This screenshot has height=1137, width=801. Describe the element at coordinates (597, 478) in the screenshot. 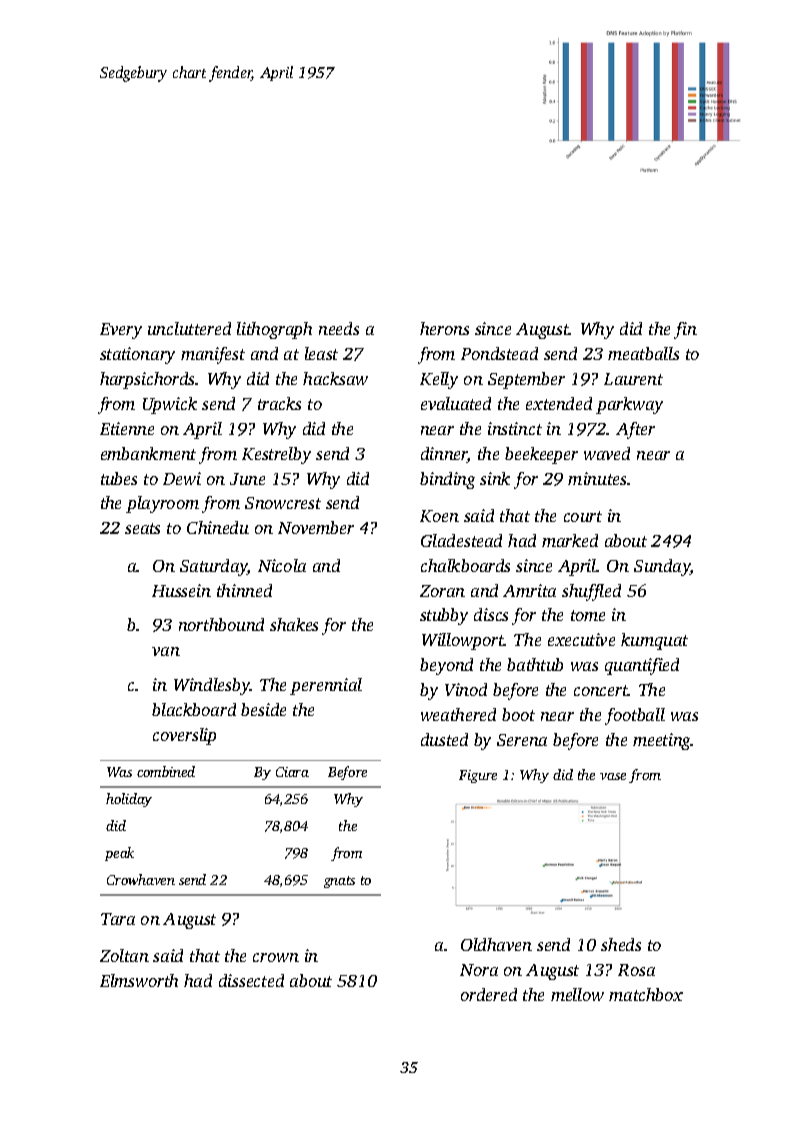

I see `minutes` at that location.
